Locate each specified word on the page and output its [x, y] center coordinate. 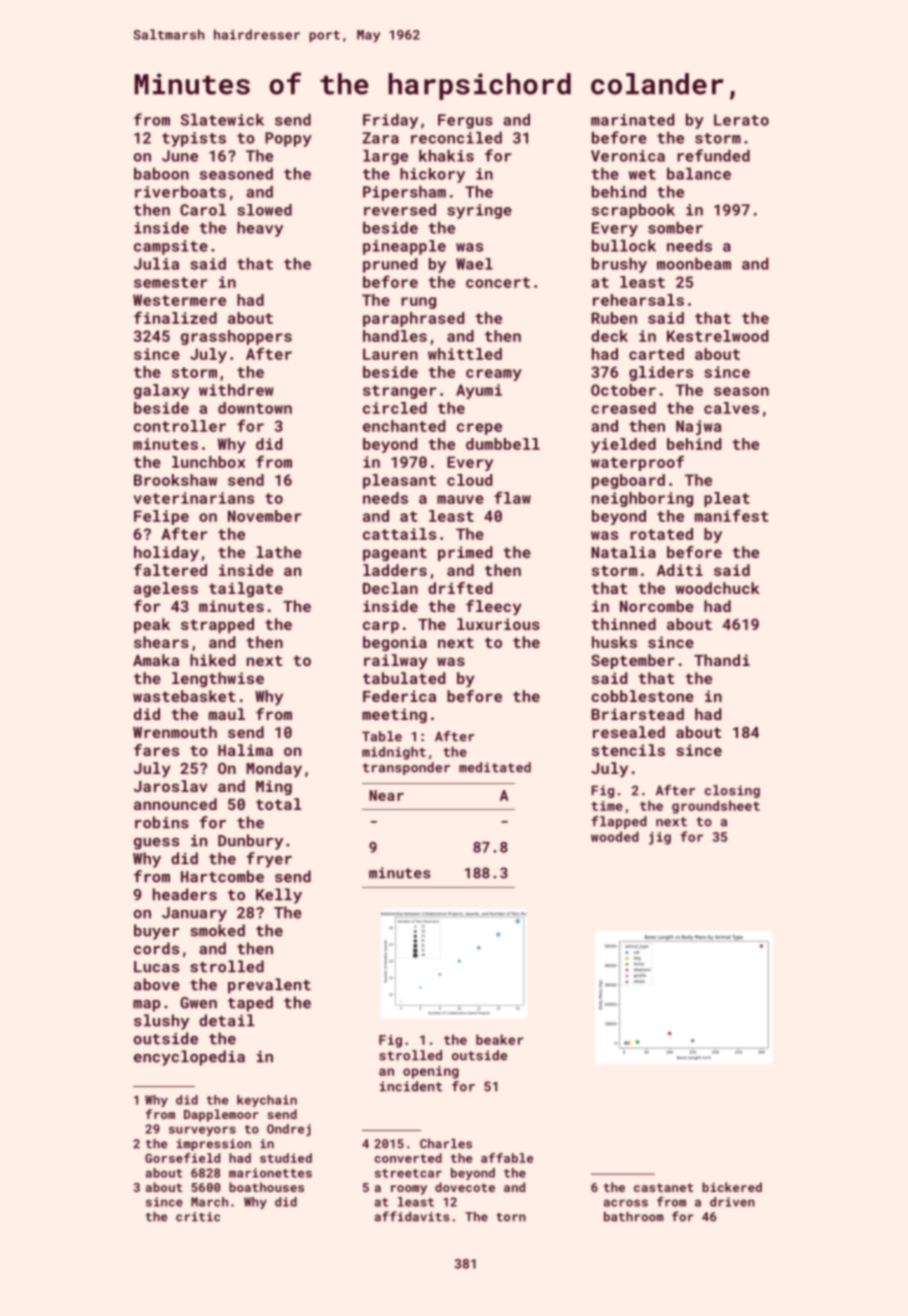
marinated [632, 120]
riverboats [180, 192]
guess [156, 844]
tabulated [404, 678]
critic [198, 1217]
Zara [380, 138]
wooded [615, 836]
